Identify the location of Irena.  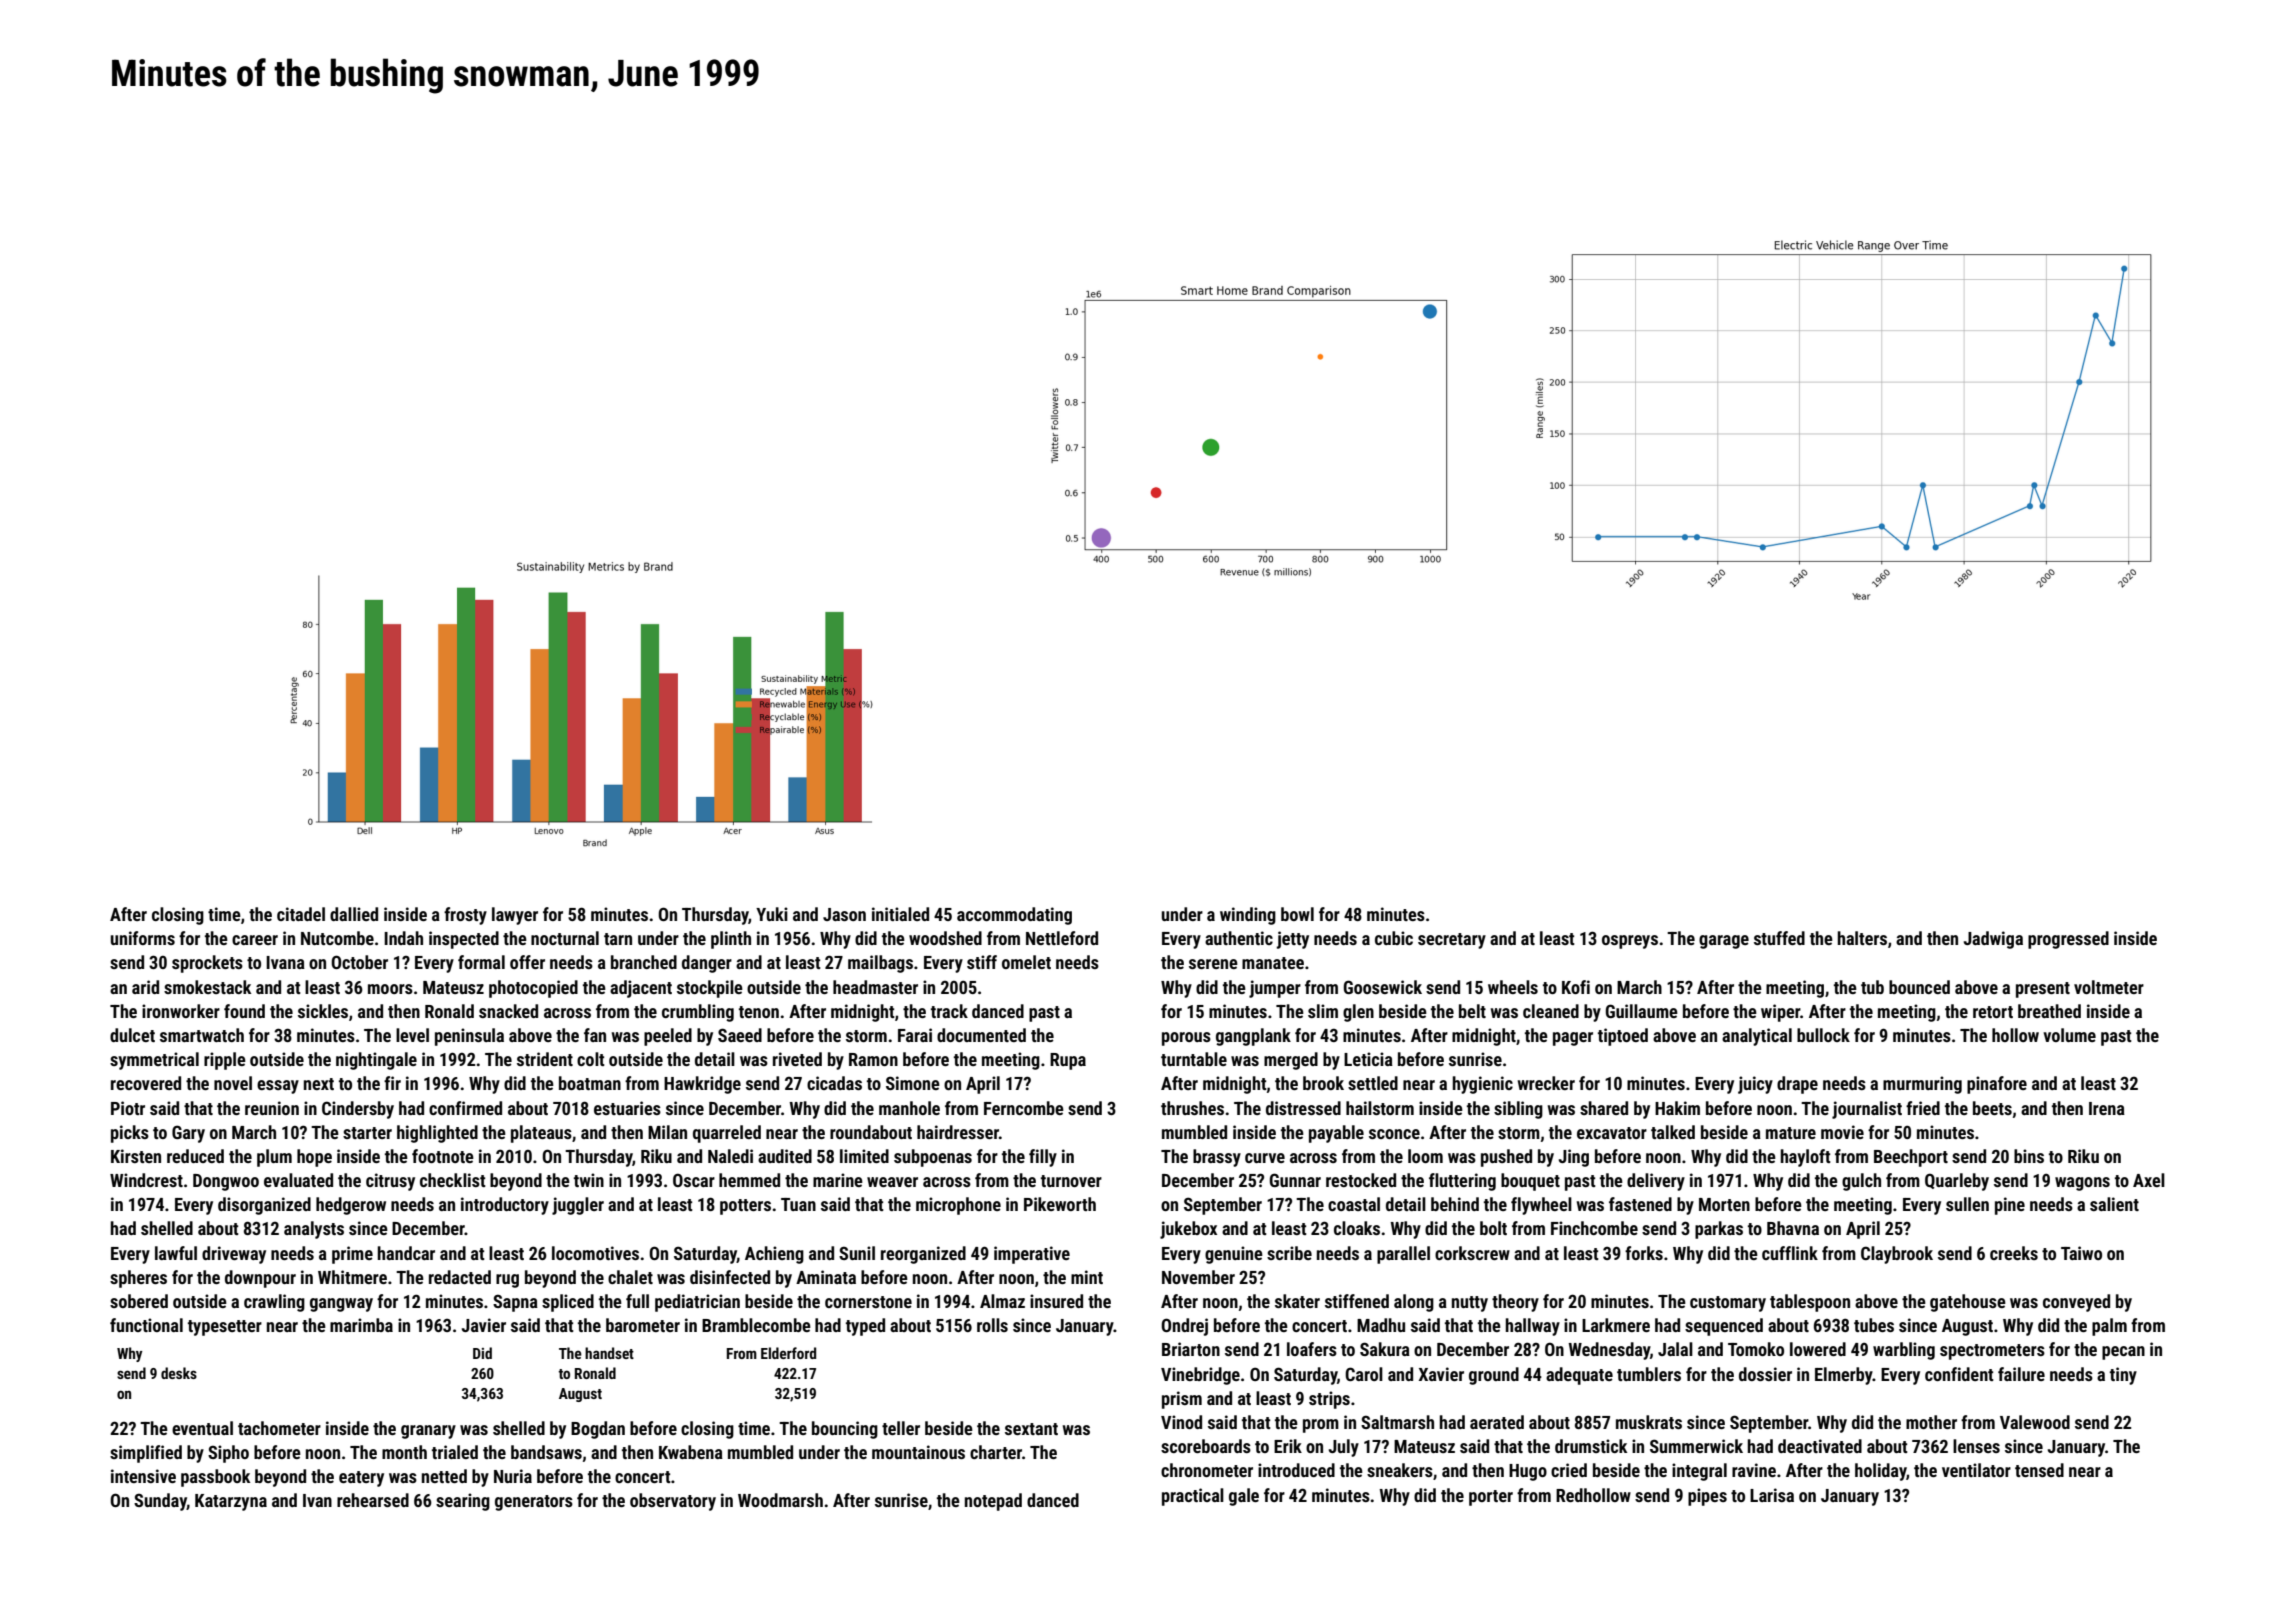
(2107, 1108).
